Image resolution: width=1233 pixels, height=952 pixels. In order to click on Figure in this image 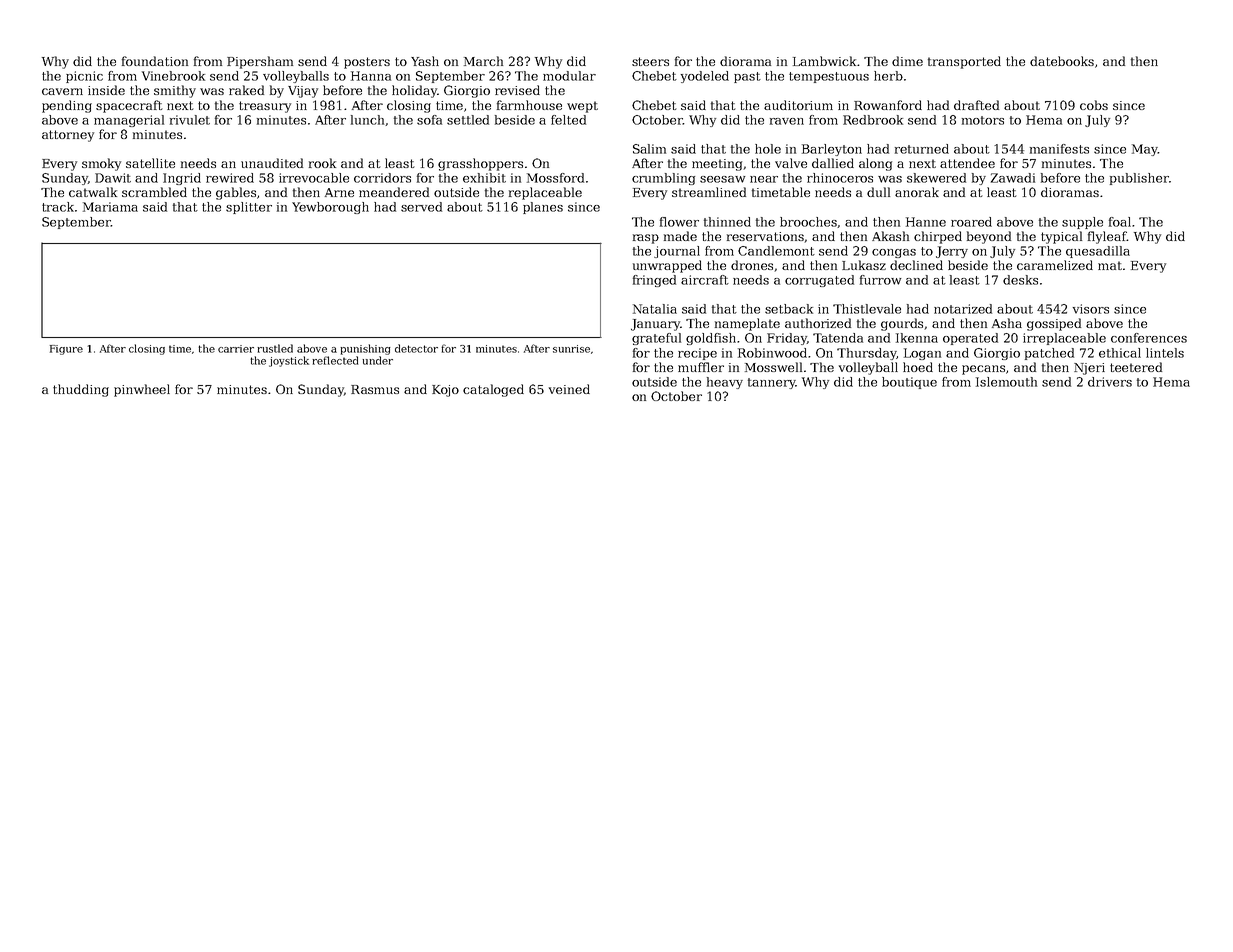, I will do `click(66, 350)`.
